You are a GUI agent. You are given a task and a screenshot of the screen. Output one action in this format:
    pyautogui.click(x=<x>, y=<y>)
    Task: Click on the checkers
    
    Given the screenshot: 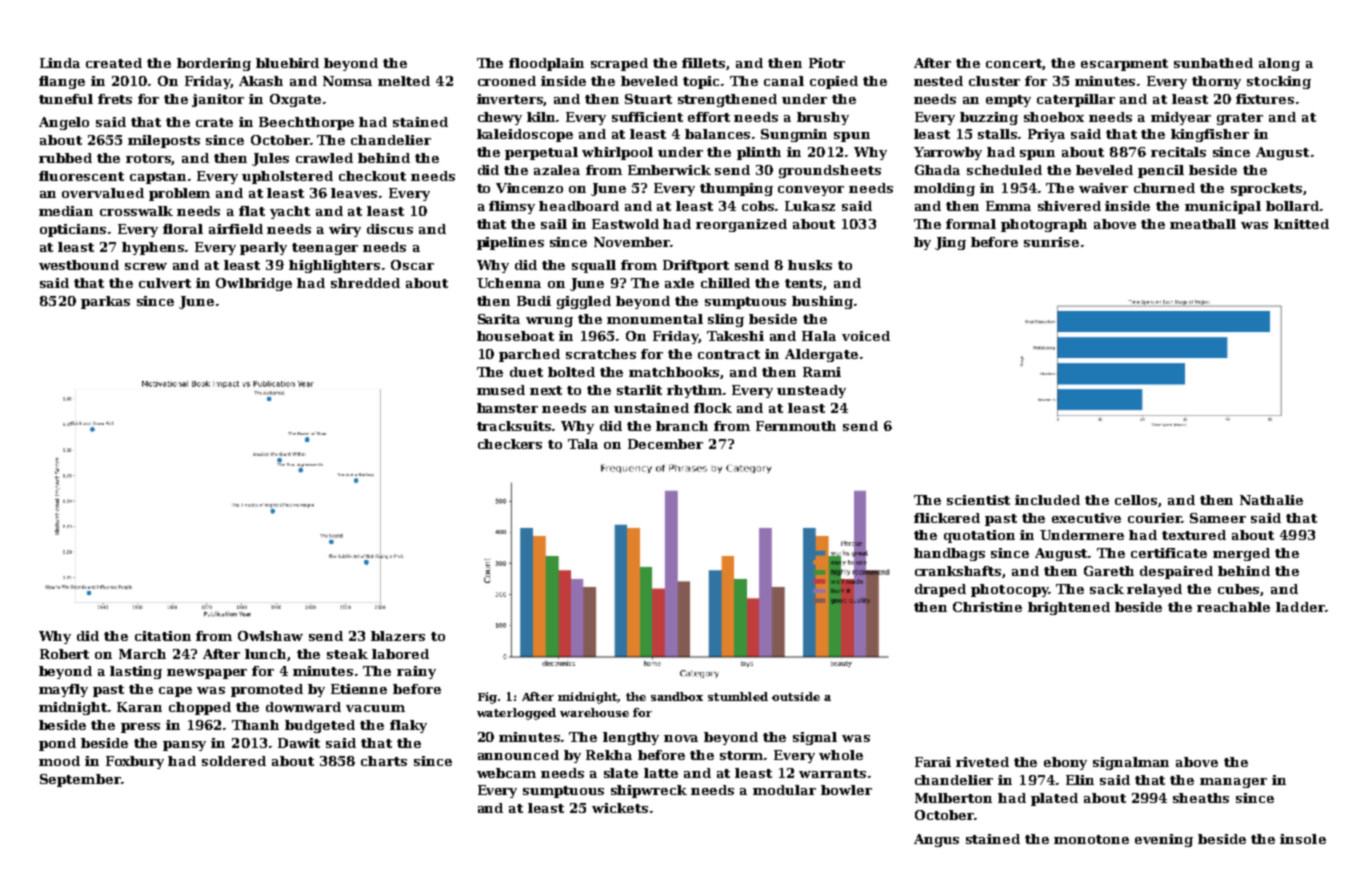 What is the action you would take?
    pyautogui.click(x=510, y=444)
